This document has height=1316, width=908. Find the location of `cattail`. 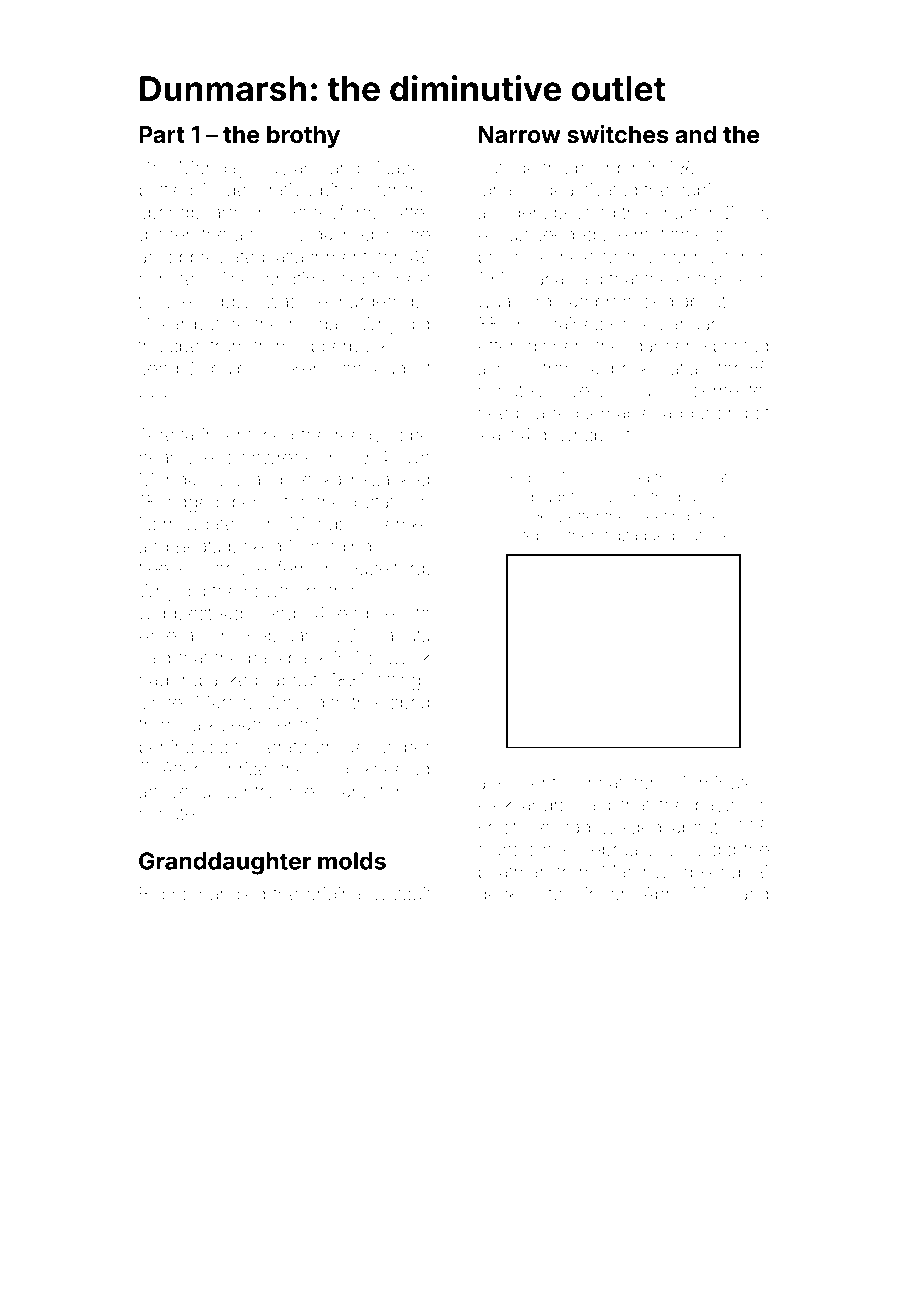

cattail is located at coordinates (683, 368).
